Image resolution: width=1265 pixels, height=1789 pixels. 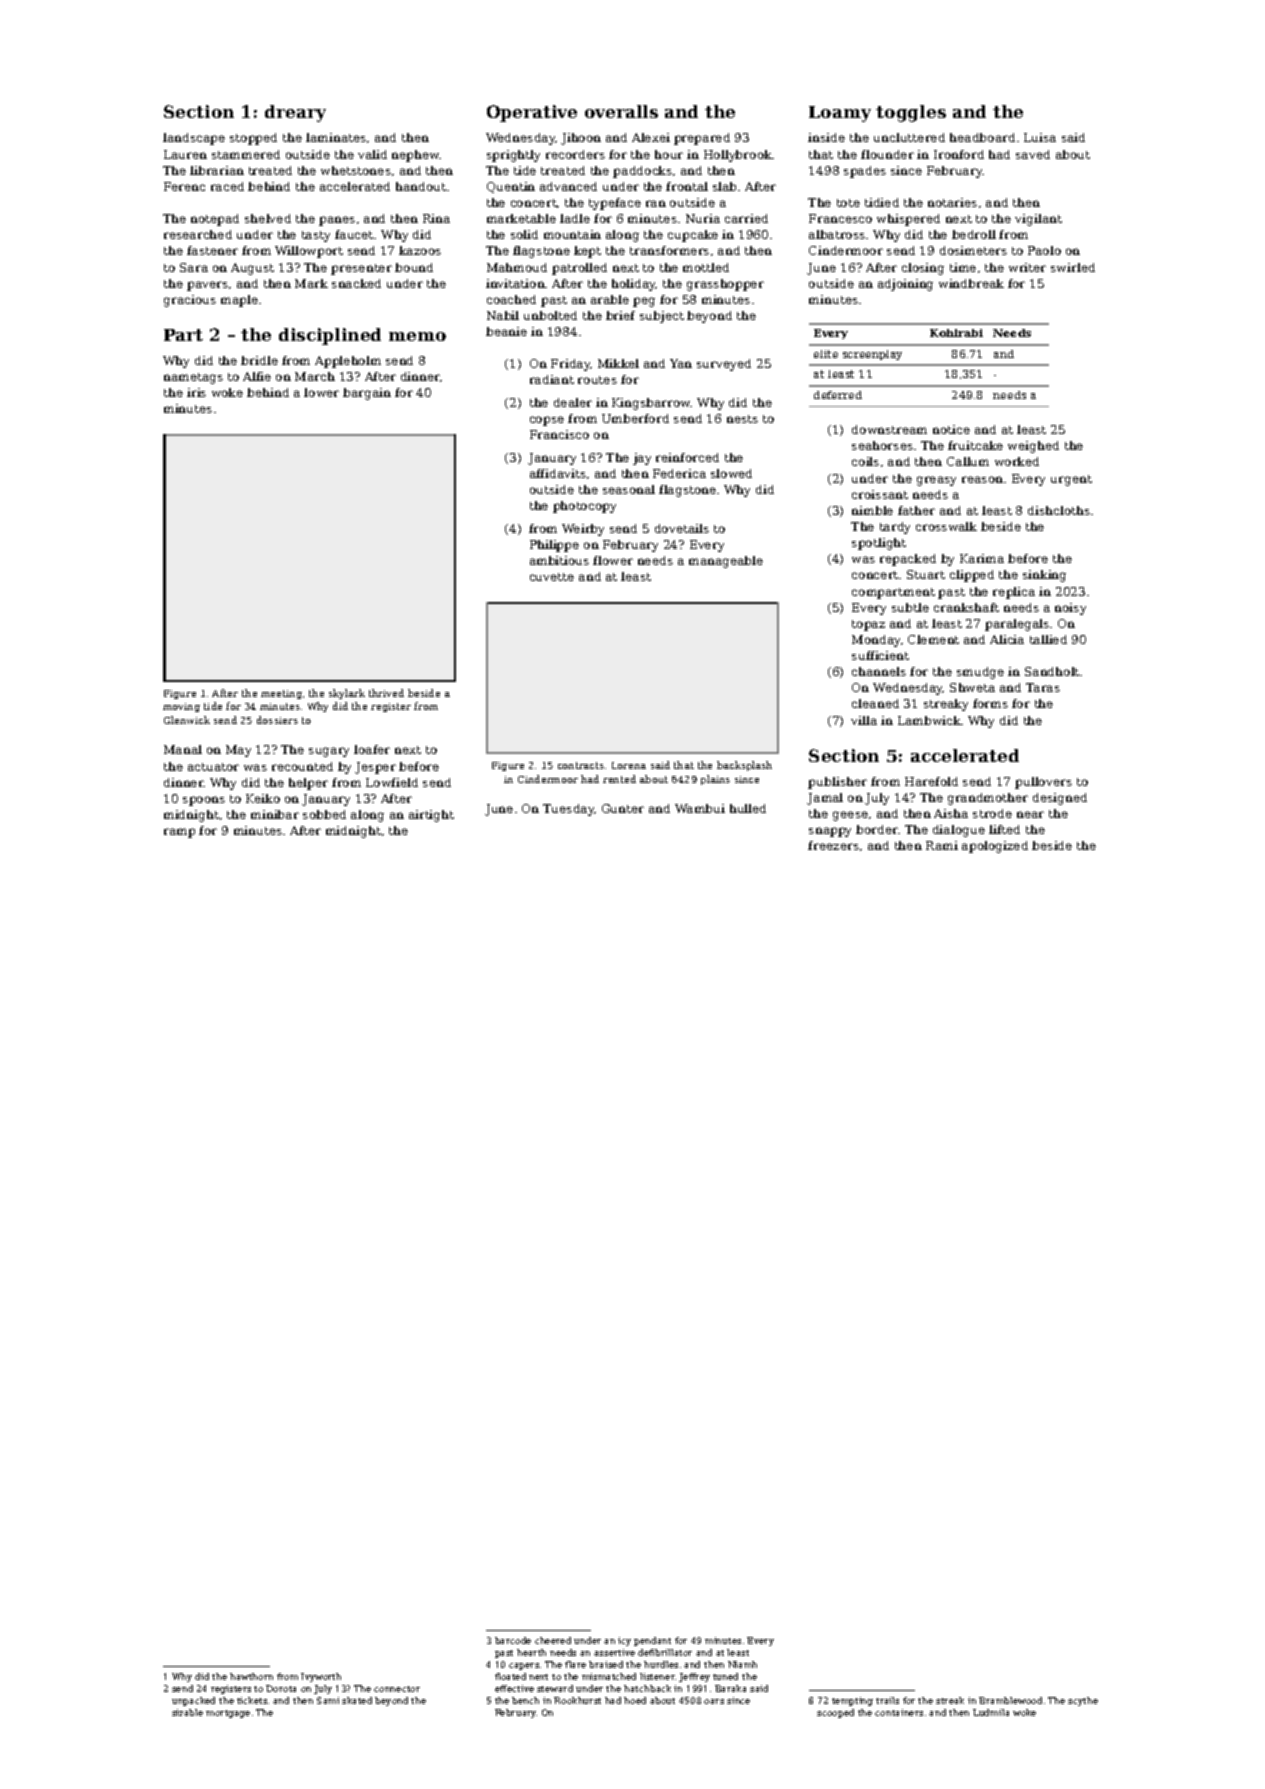 I want to click on apologized, so click(x=995, y=847).
